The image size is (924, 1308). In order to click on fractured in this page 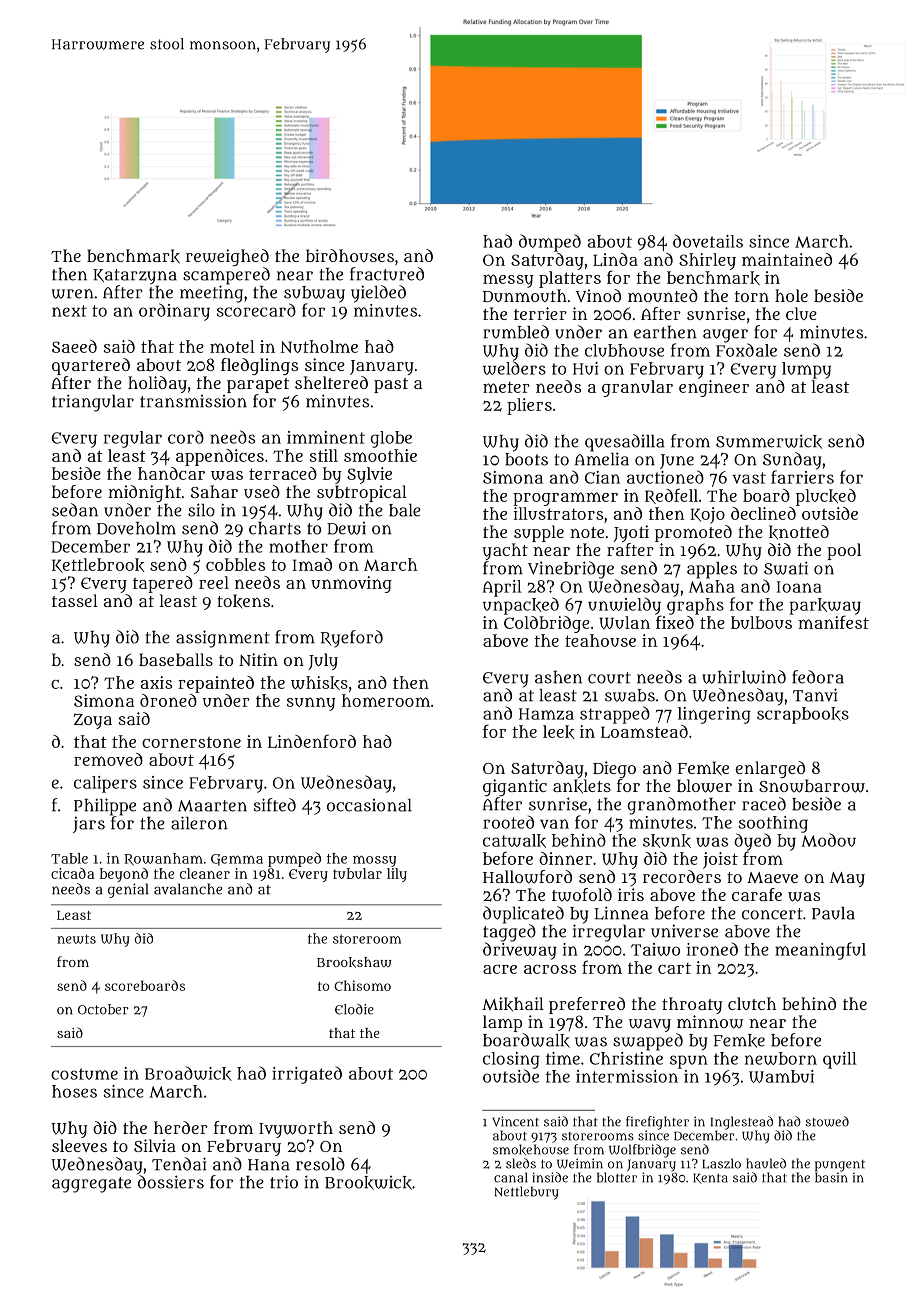, I will do `click(387, 274)`.
